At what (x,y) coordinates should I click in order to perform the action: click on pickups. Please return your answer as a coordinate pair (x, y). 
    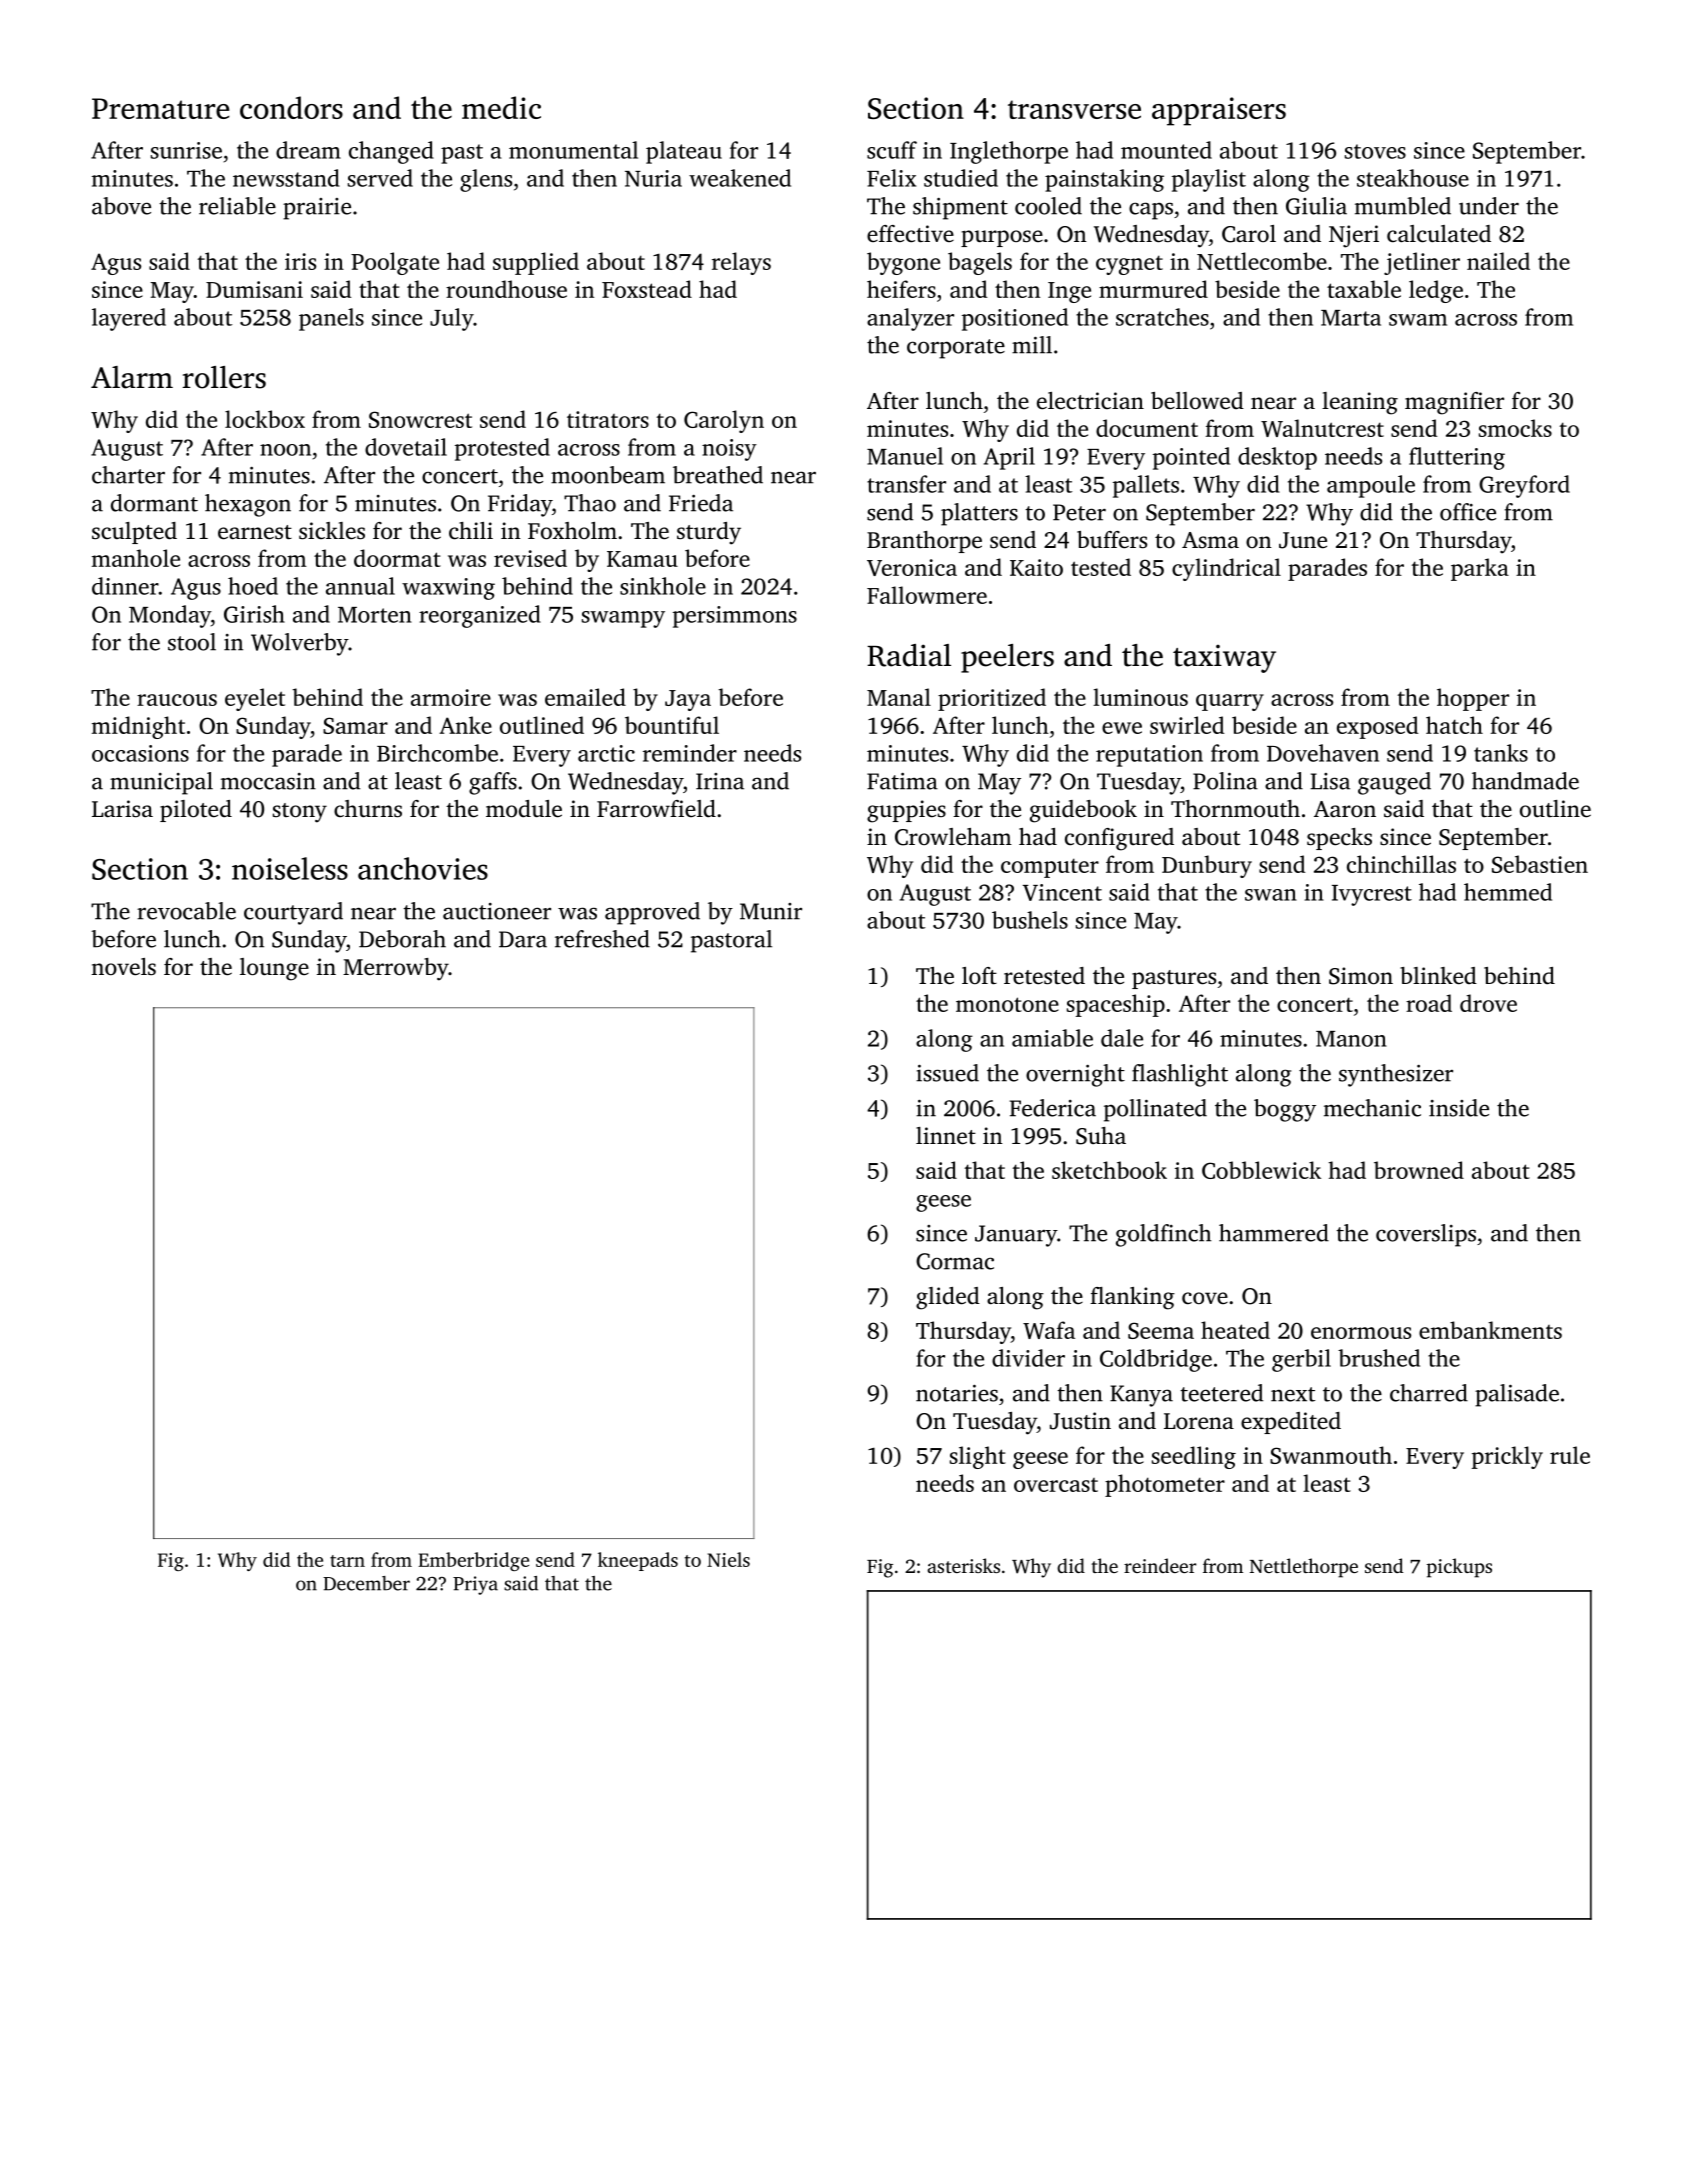
    Looking at the image, I should click on (1459, 1568).
